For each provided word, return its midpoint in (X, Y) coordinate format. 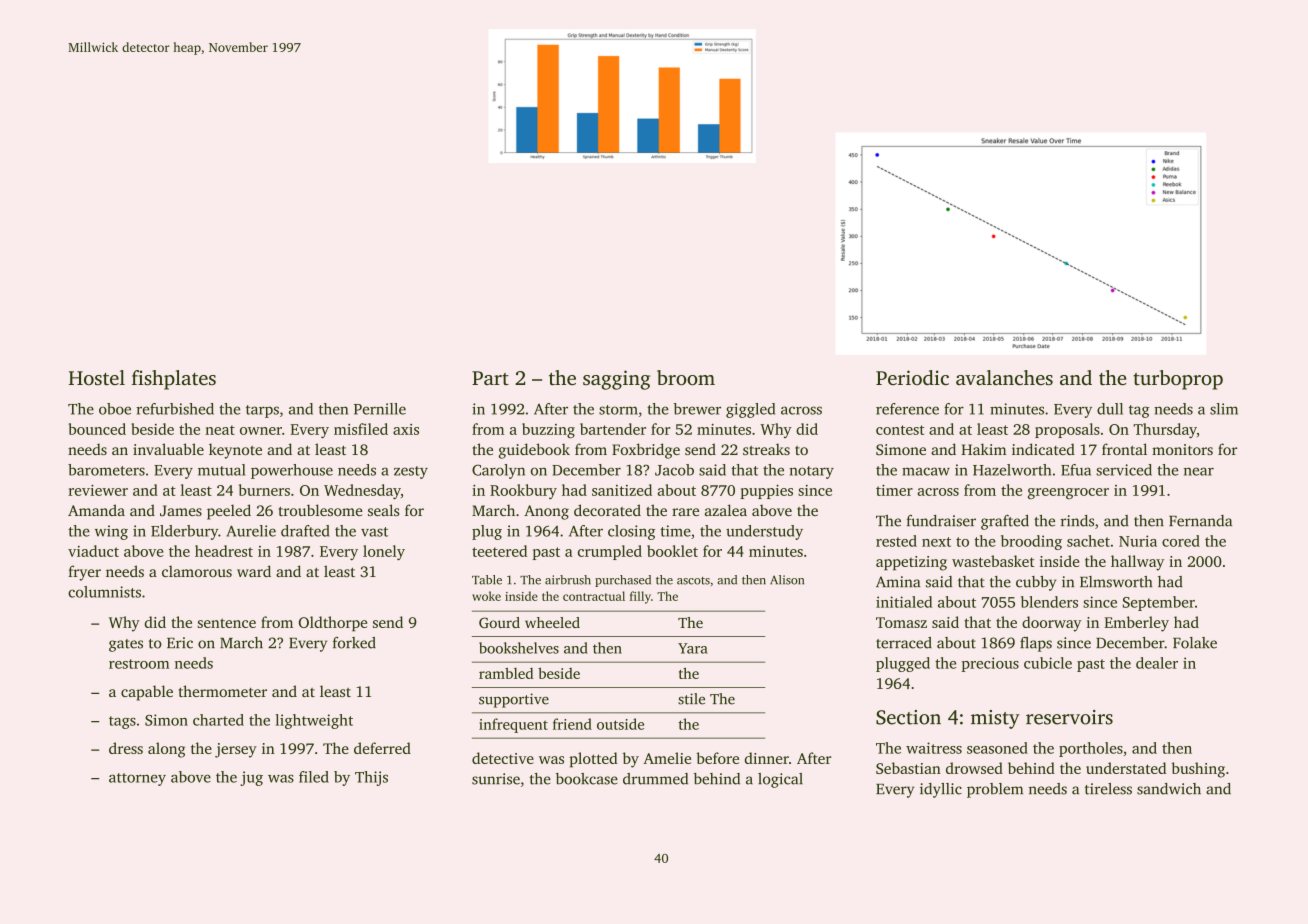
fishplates (174, 380)
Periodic (912, 377)
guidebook (534, 451)
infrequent (513, 725)
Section (908, 717)
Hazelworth (1012, 470)
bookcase (587, 779)
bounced (97, 429)
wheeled (552, 622)
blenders (1049, 602)
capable (147, 693)
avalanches (1004, 377)
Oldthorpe (333, 623)
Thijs (371, 778)
